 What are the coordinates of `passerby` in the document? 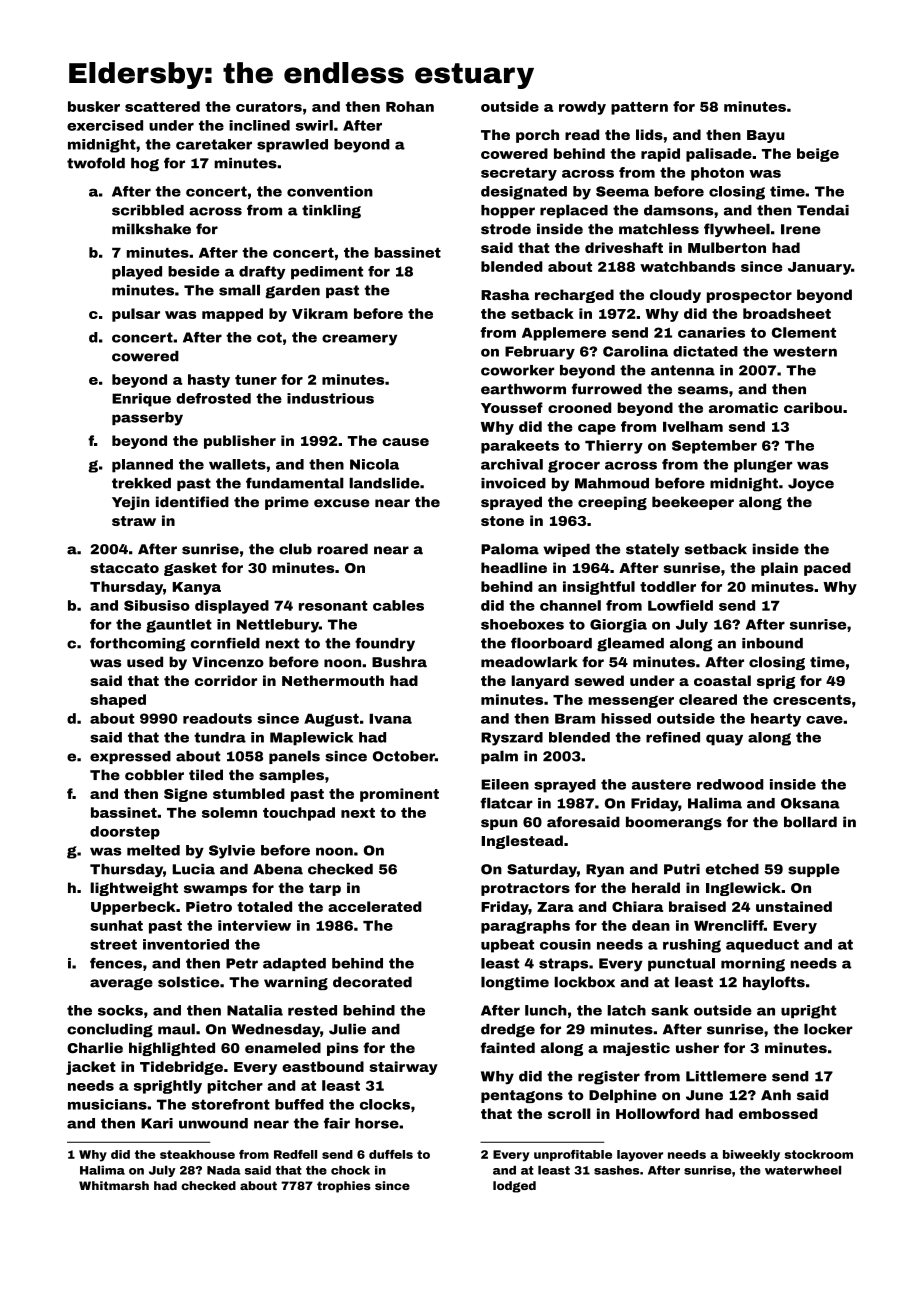 It's located at (147, 419).
